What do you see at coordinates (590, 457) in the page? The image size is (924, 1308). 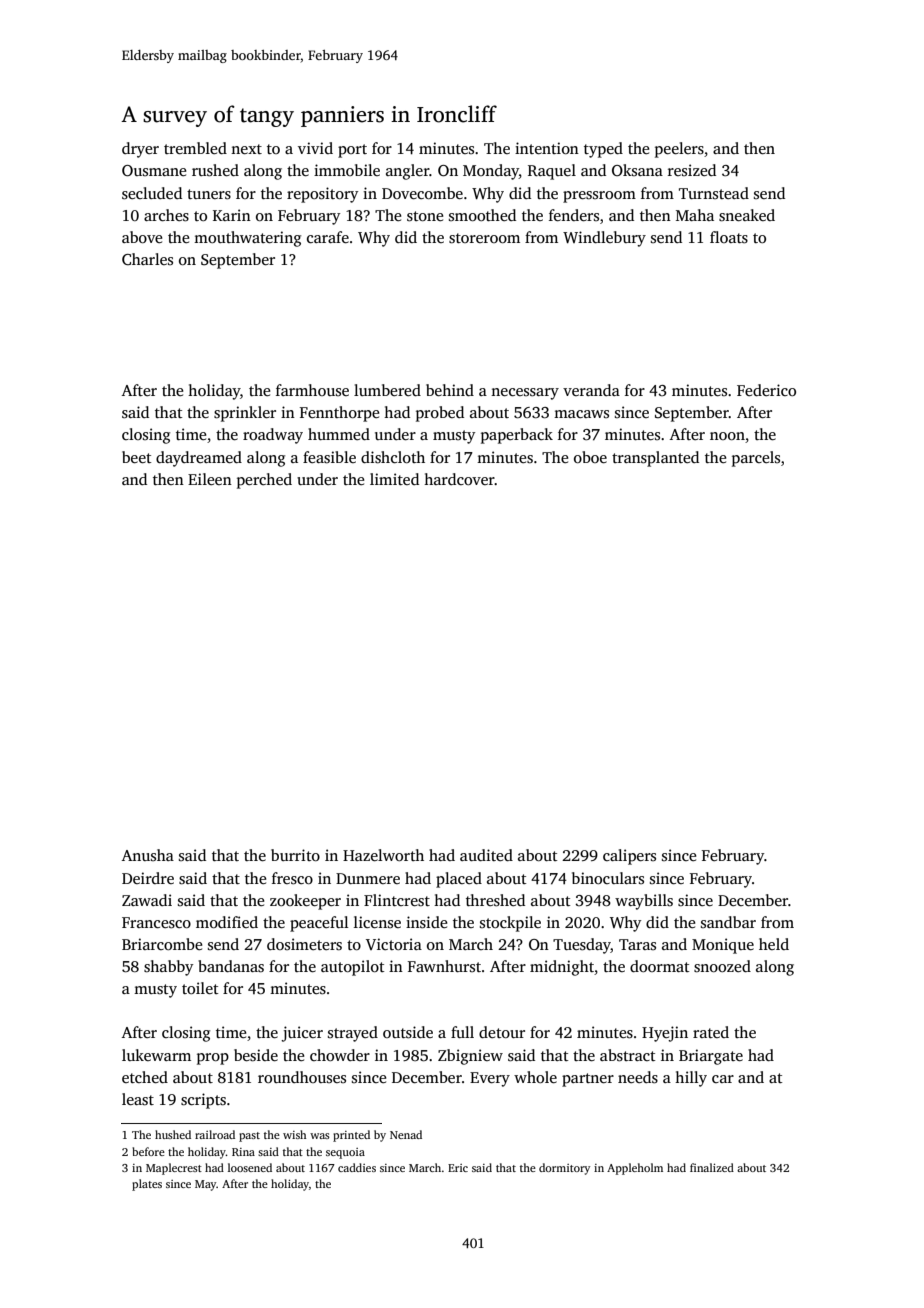 I see `oboe` at bounding box center [590, 457].
